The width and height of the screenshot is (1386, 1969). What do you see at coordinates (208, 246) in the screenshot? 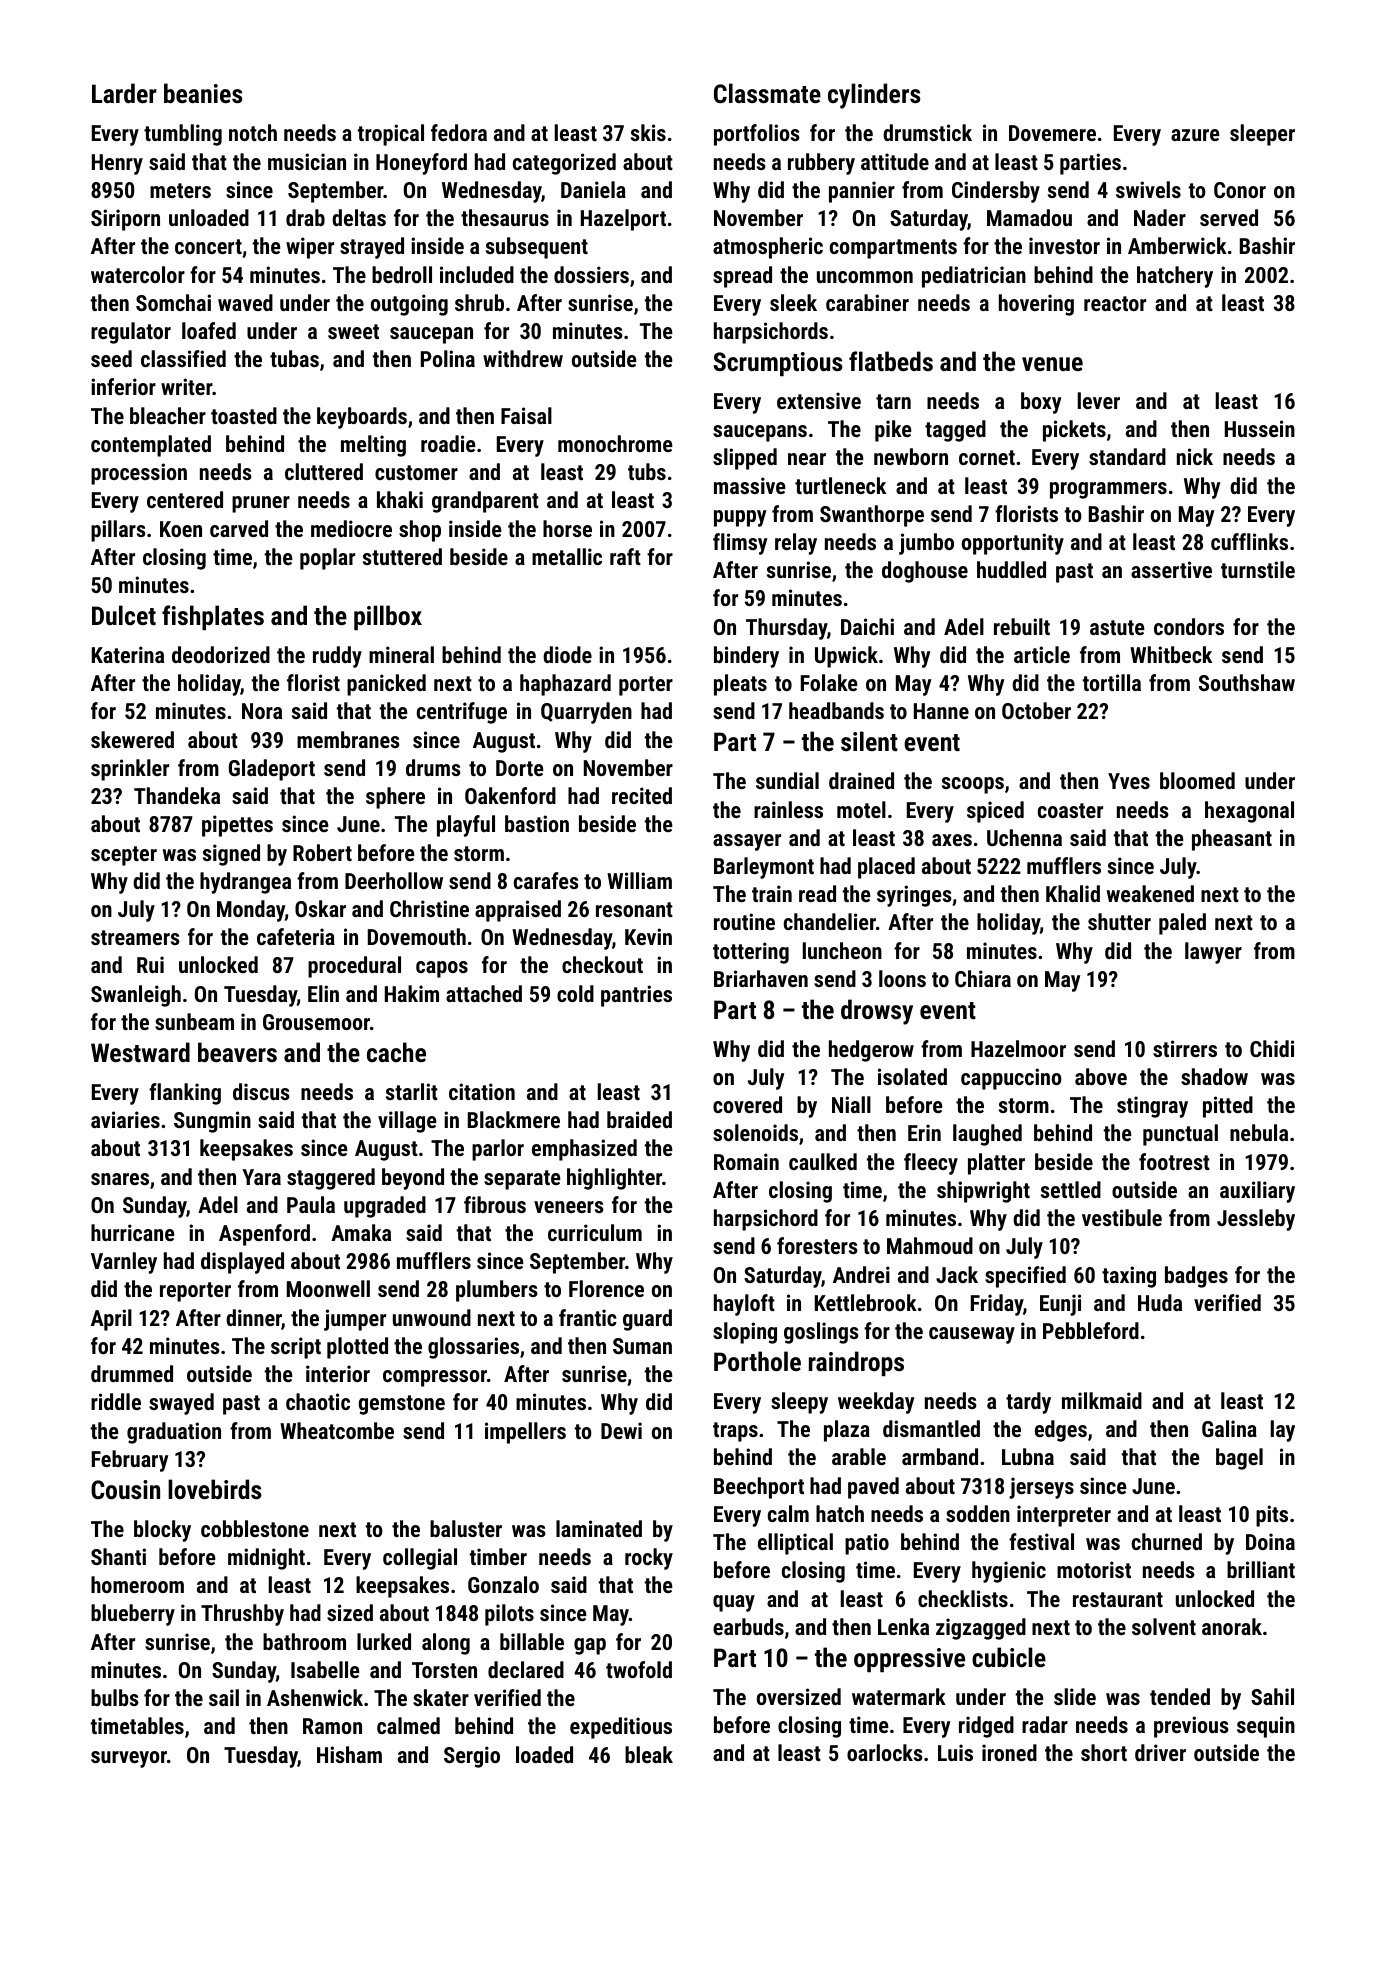
I see `concert` at bounding box center [208, 246].
